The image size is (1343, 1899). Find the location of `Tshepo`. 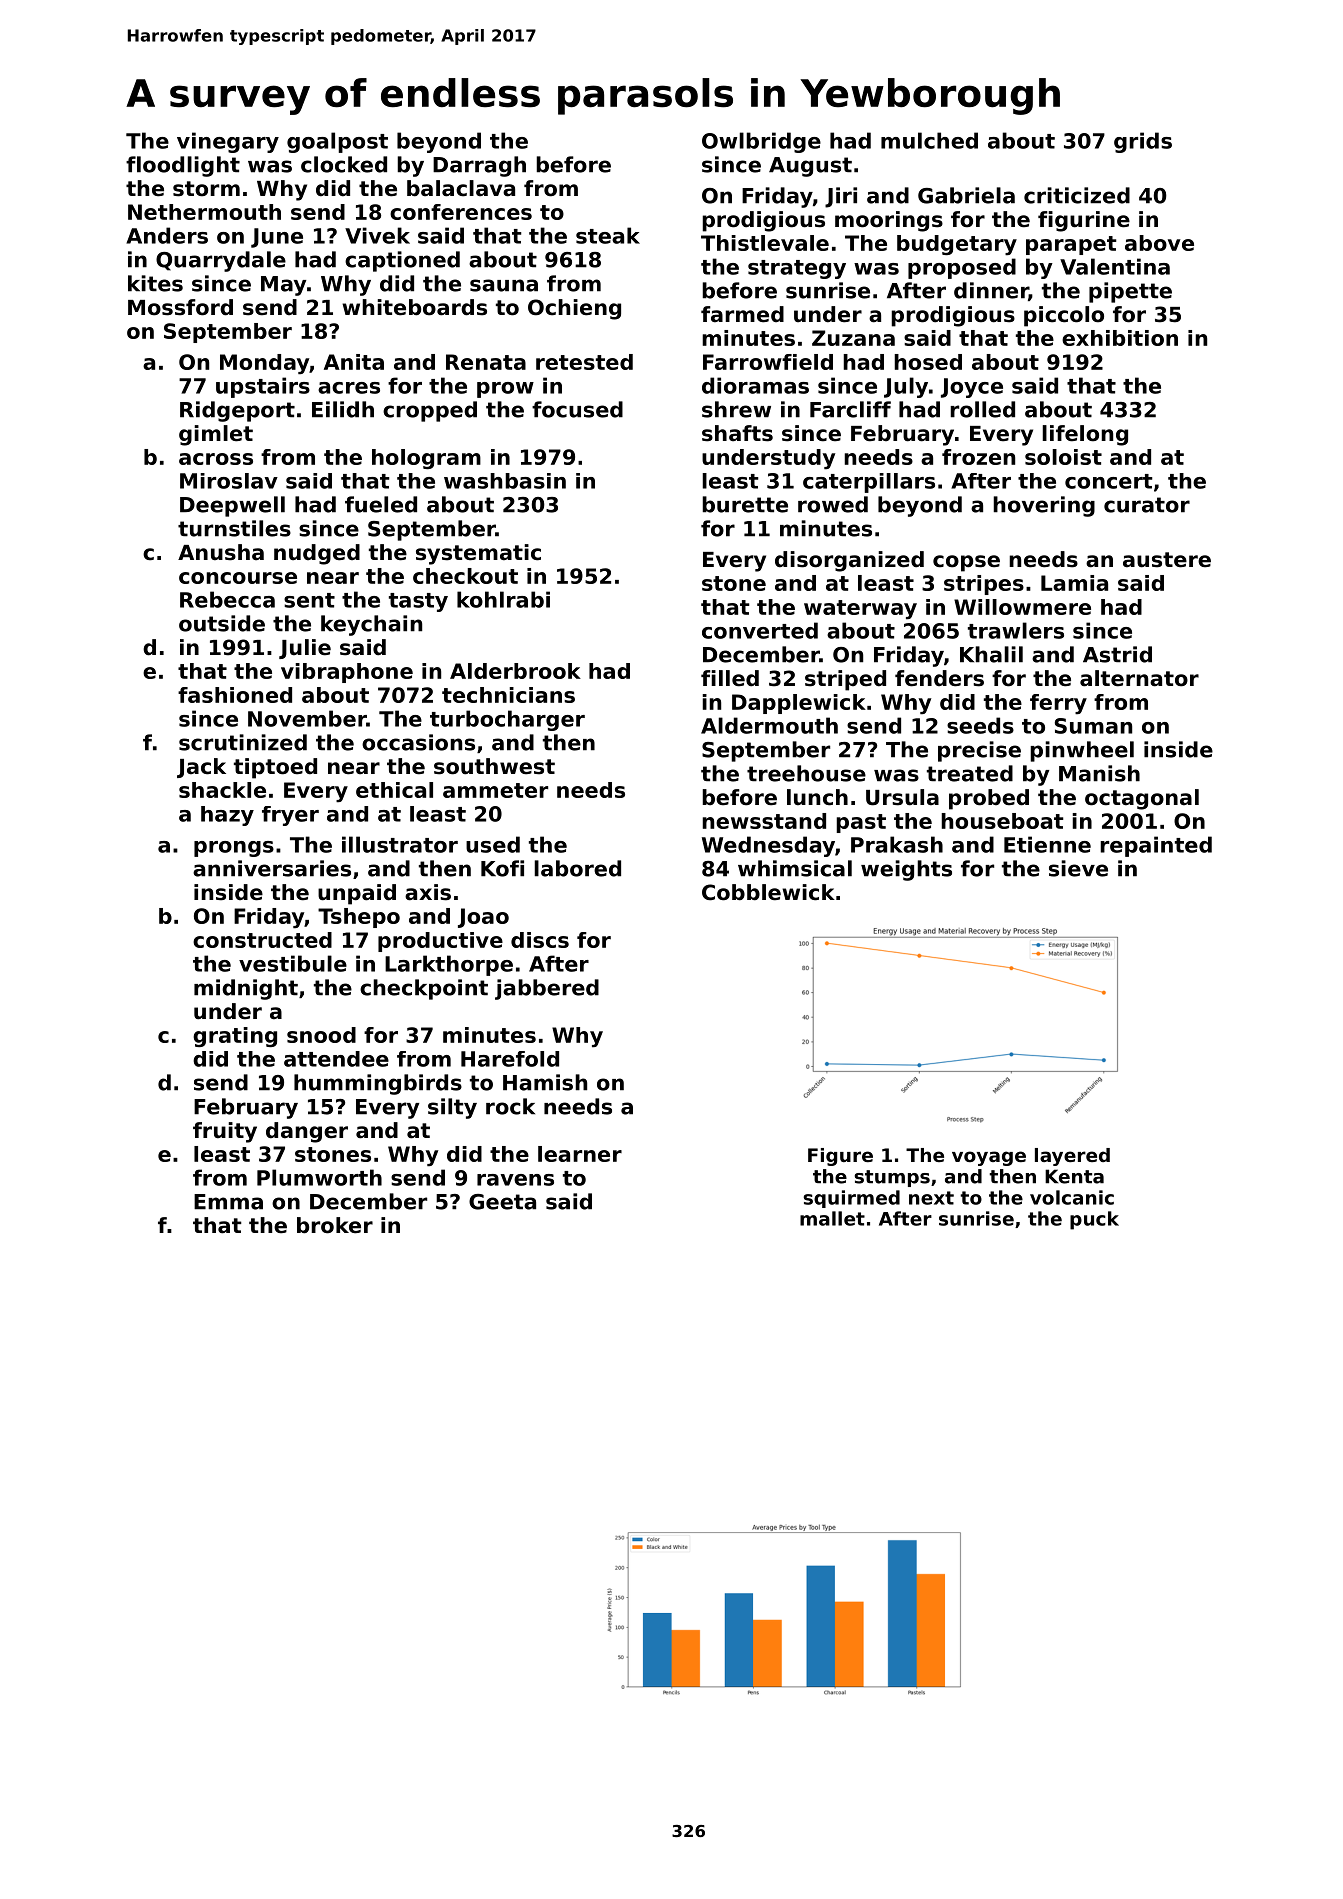

Tshepo is located at coordinates (359, 918).
